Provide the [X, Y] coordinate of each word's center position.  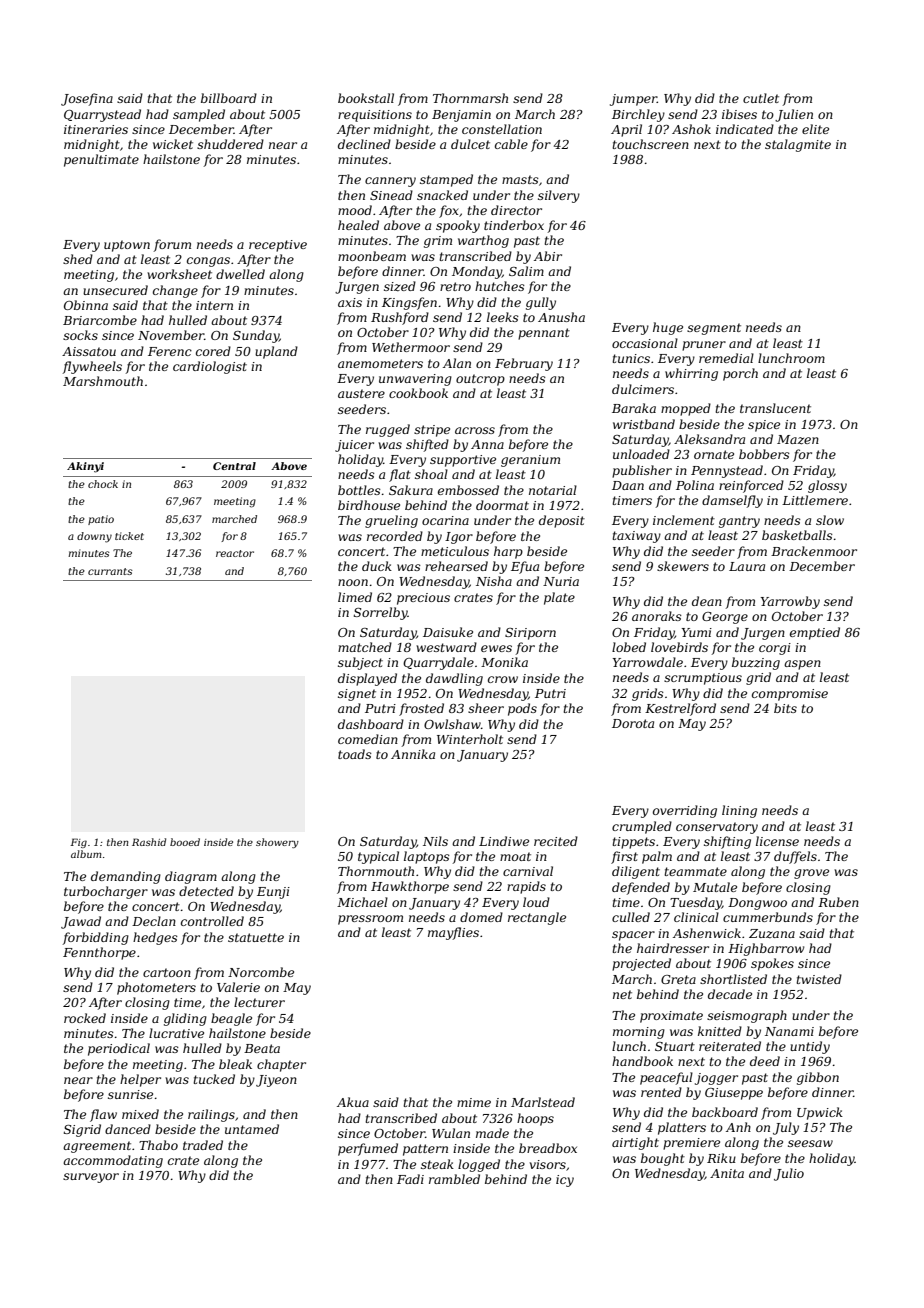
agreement [97, 1147]
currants [110, 571]
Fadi [410, 1179]
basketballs [797, 535]
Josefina [87, 99]
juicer [354, 446]
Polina [695, 485]
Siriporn [530, 634]
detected [206, 891]
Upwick [820, 1113]
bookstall [366, 98]
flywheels [92, 367]
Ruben [838, 902]
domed [481, 917]
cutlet [761, 98]
